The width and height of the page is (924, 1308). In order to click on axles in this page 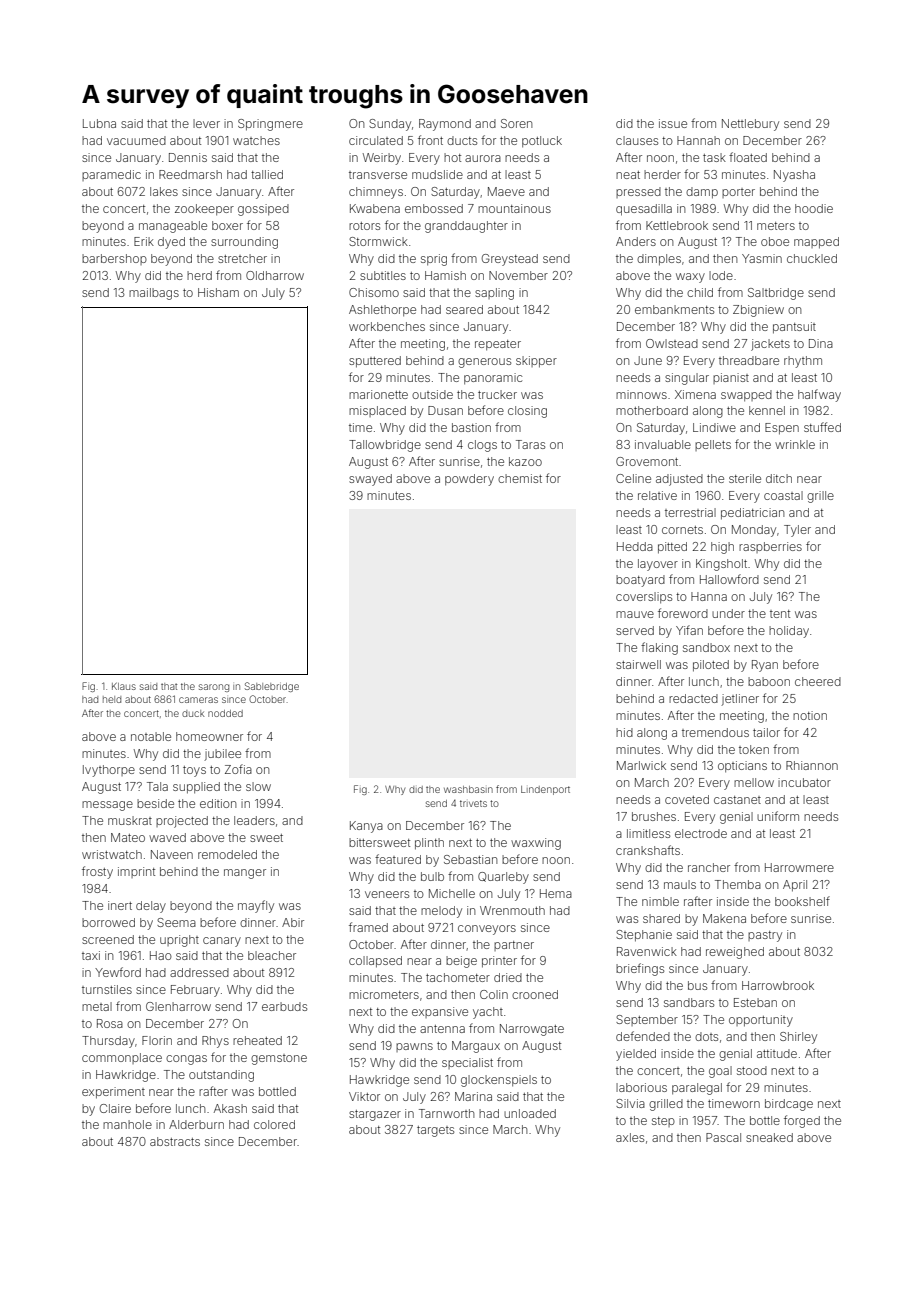, I will do `click(630, 1137)`.
